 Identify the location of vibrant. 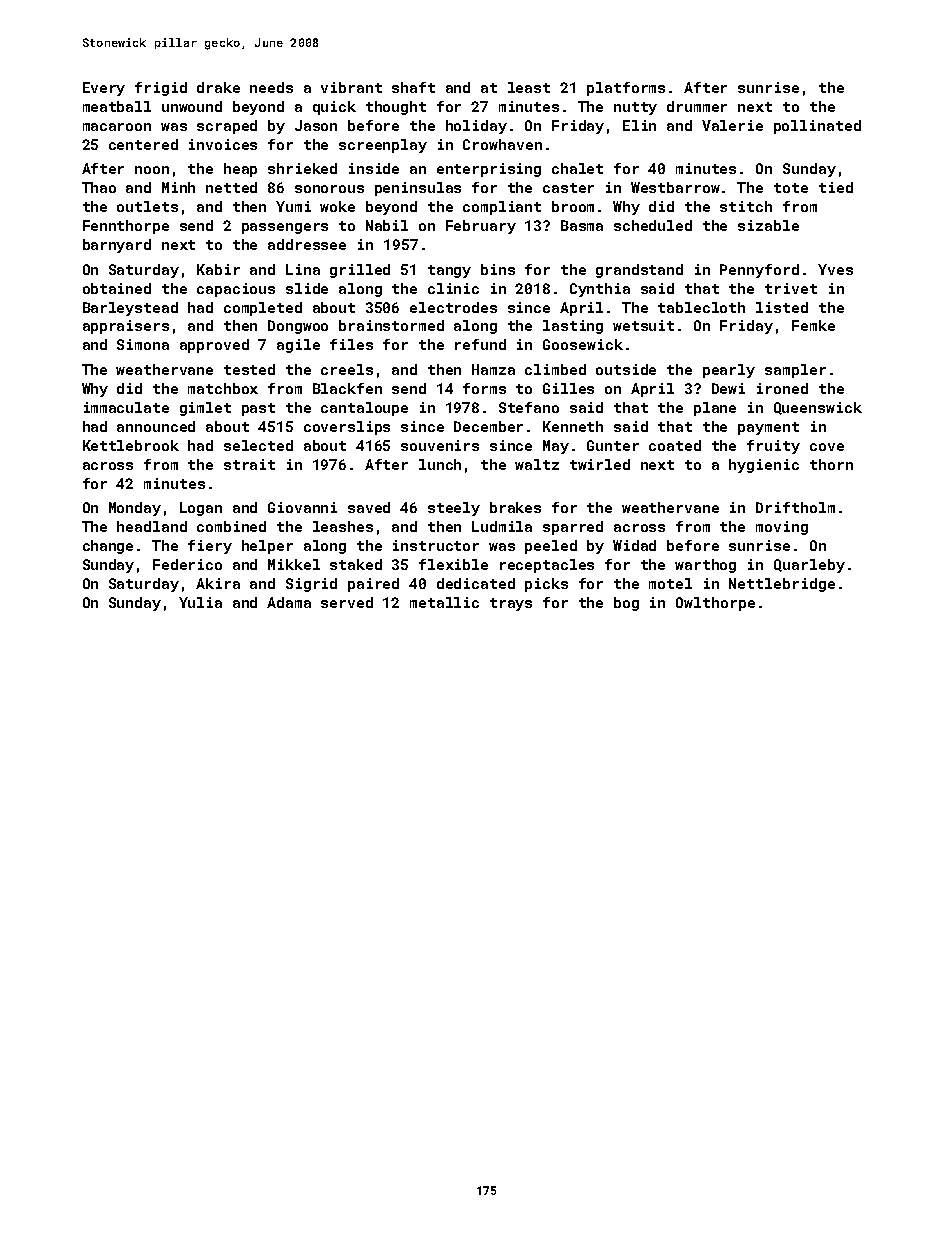
(351, 87).
